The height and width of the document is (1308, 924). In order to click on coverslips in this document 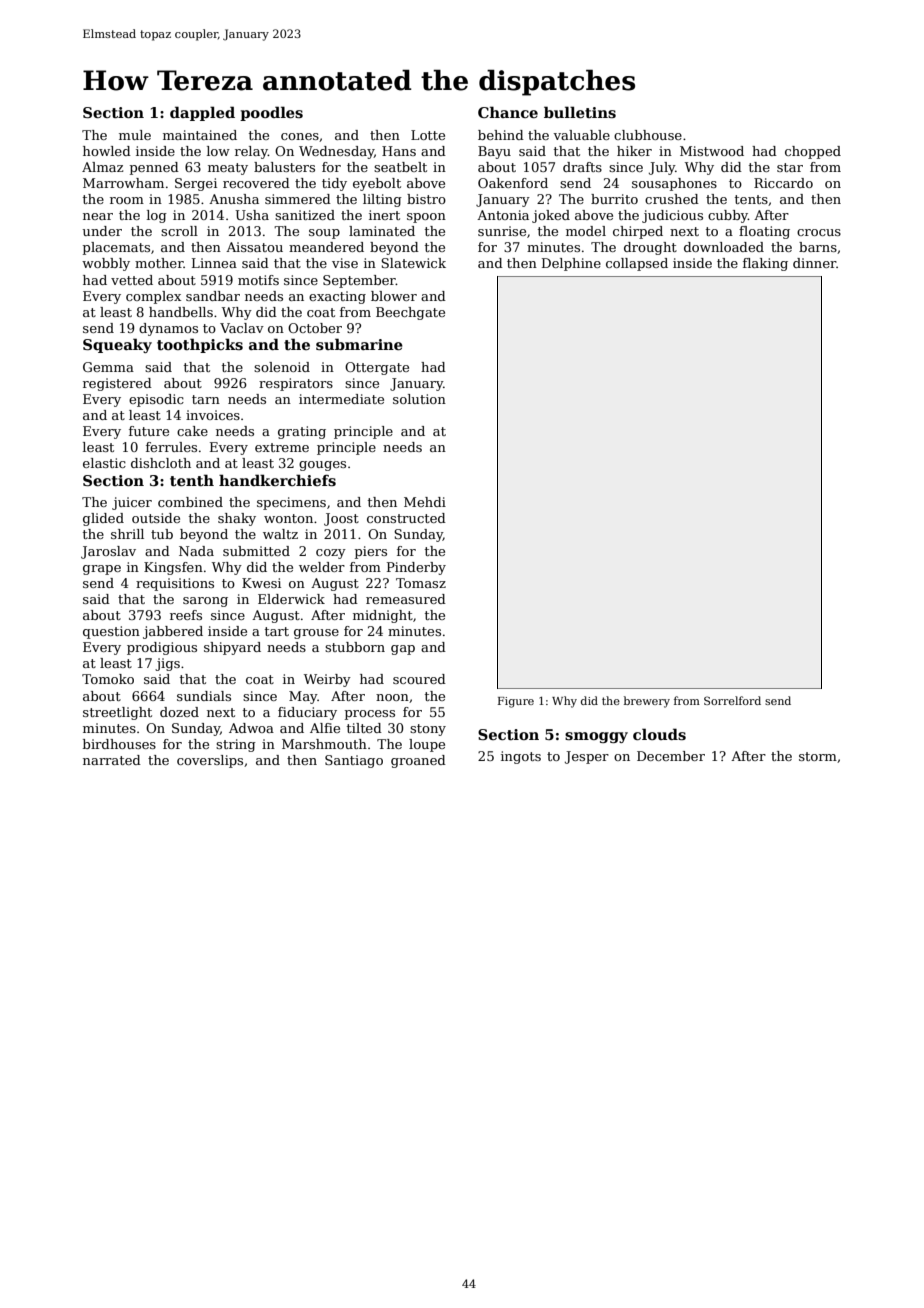, I will do `click(210, 761)`.
